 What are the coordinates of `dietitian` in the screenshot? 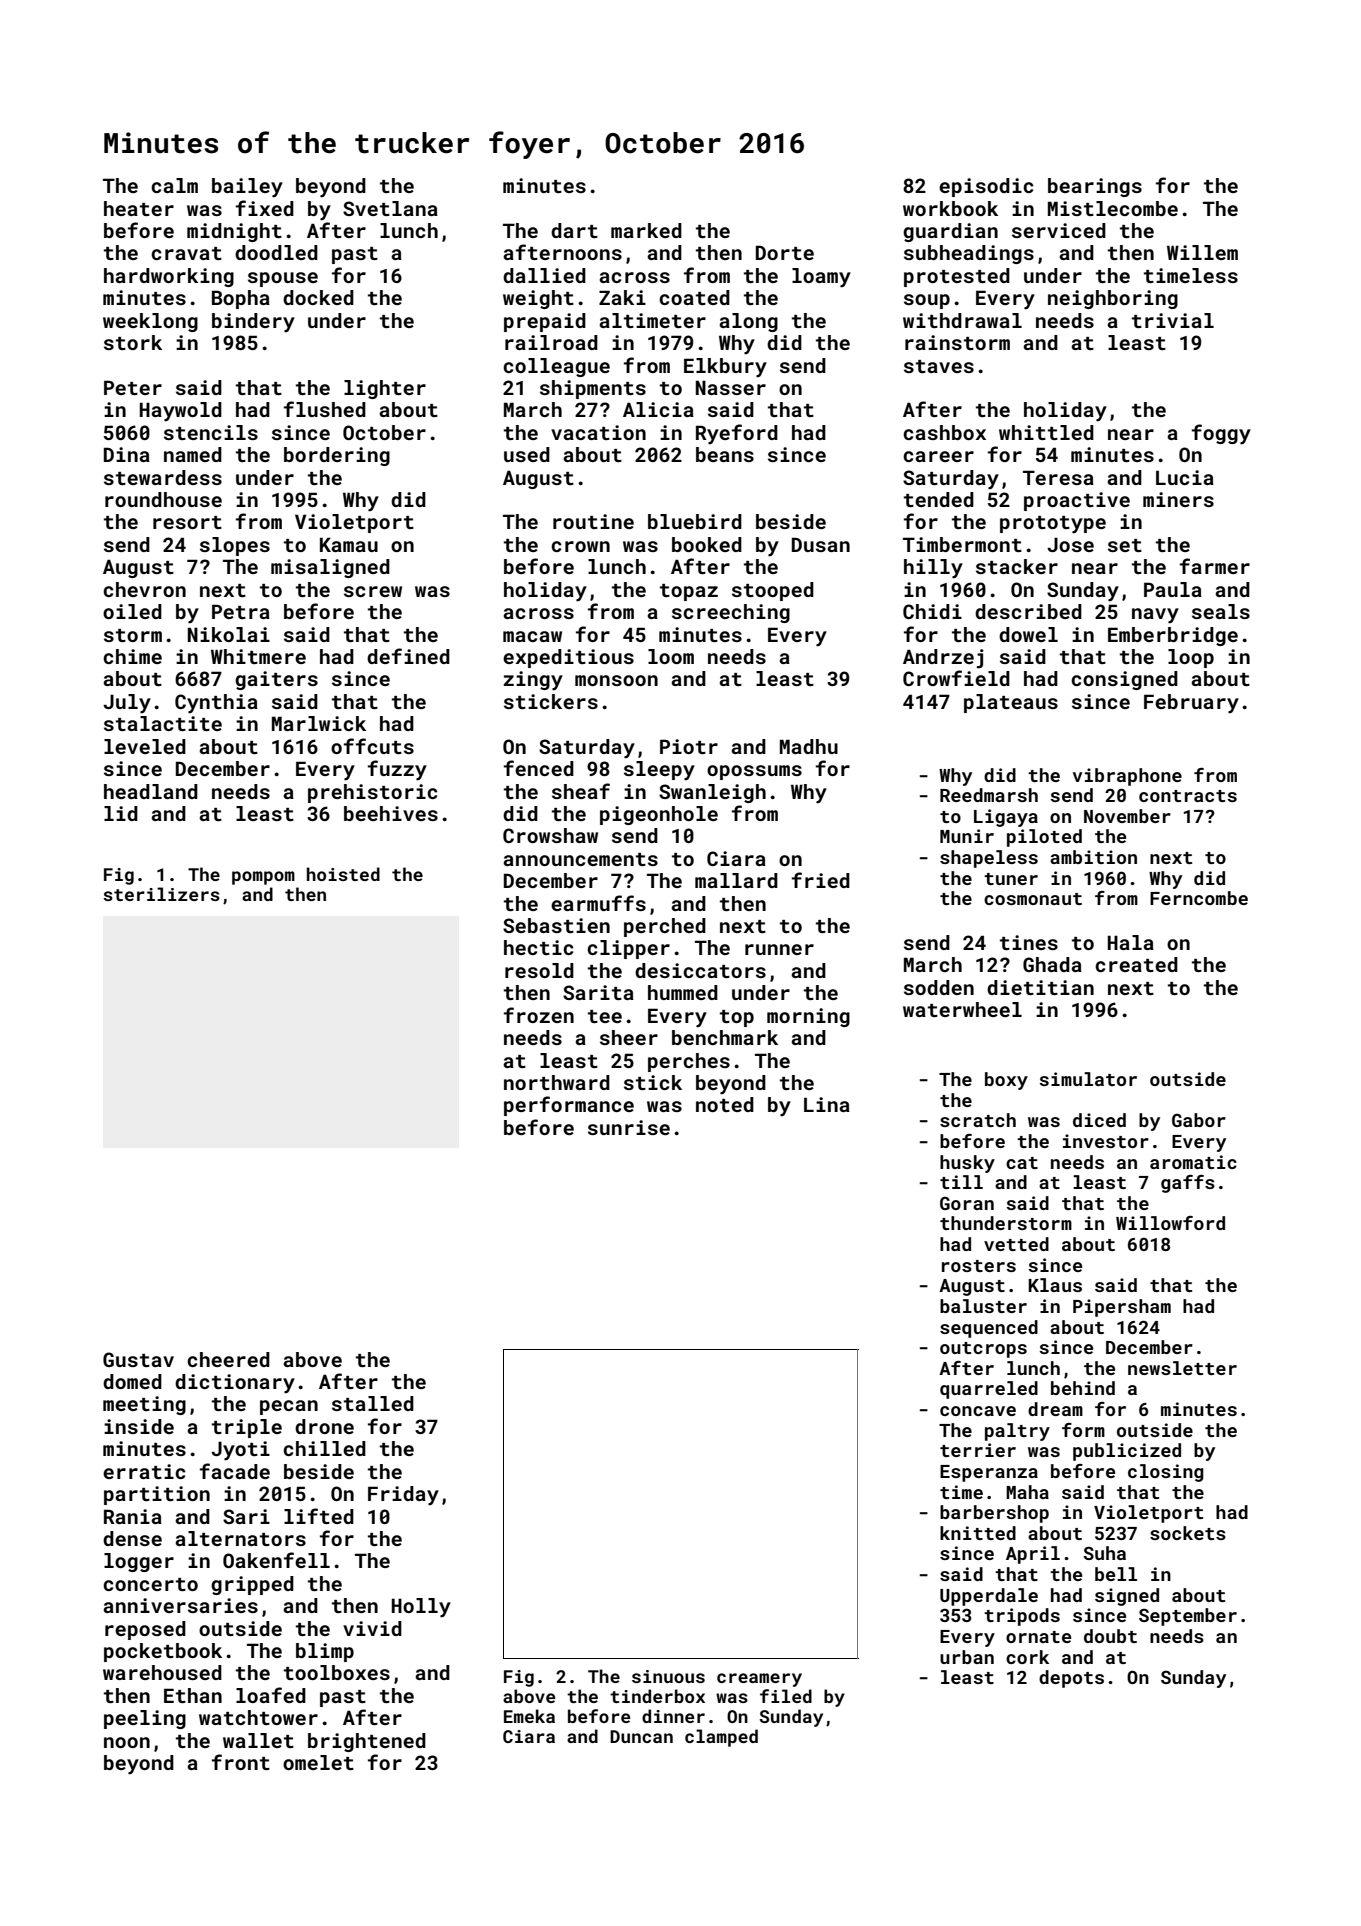 It's located at (1040, 987).
